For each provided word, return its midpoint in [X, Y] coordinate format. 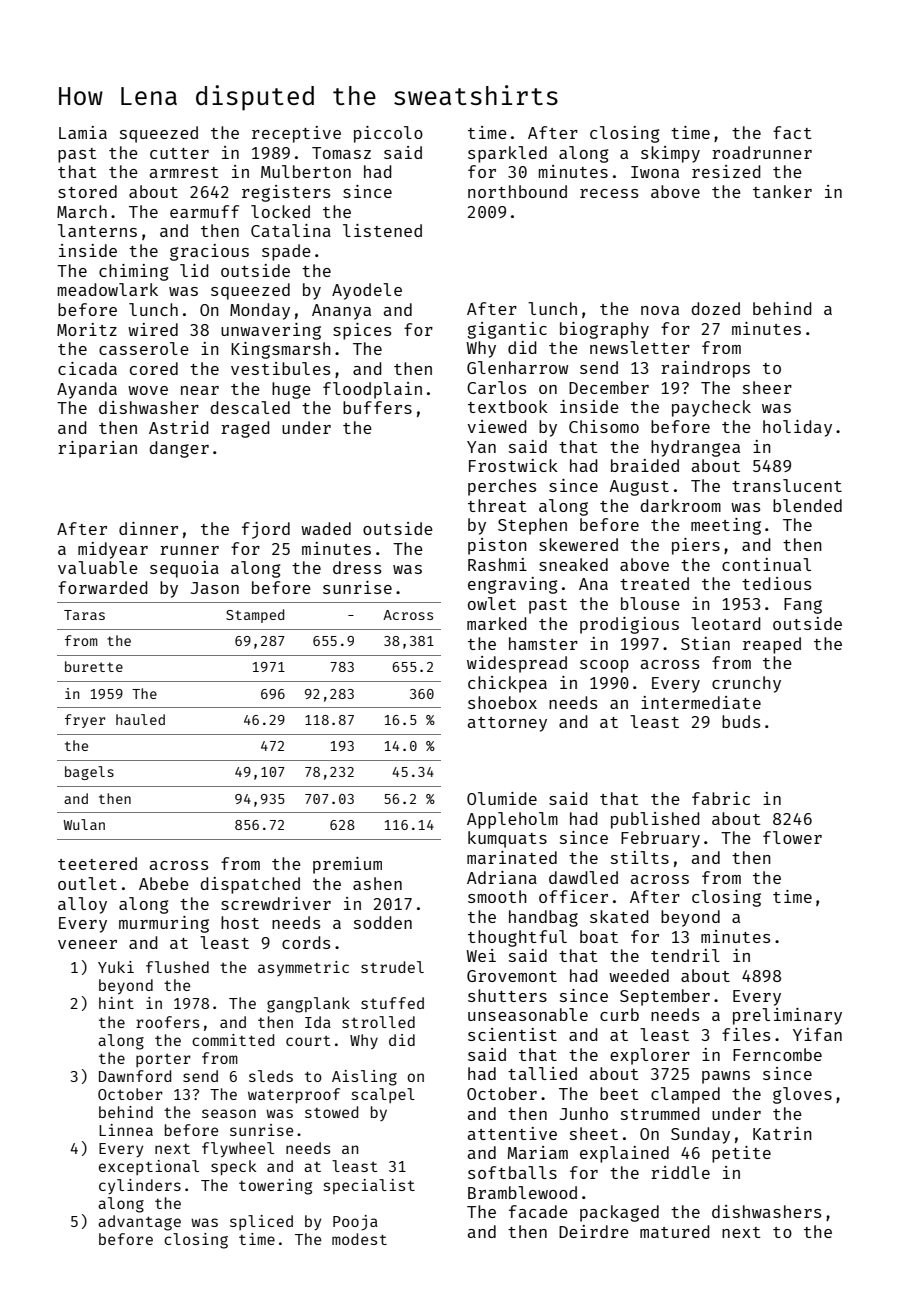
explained [624, 1154]
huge [291, 390]
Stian [705, 643]
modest [359, 1239]
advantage [139, 1223]
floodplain [372, 390]
